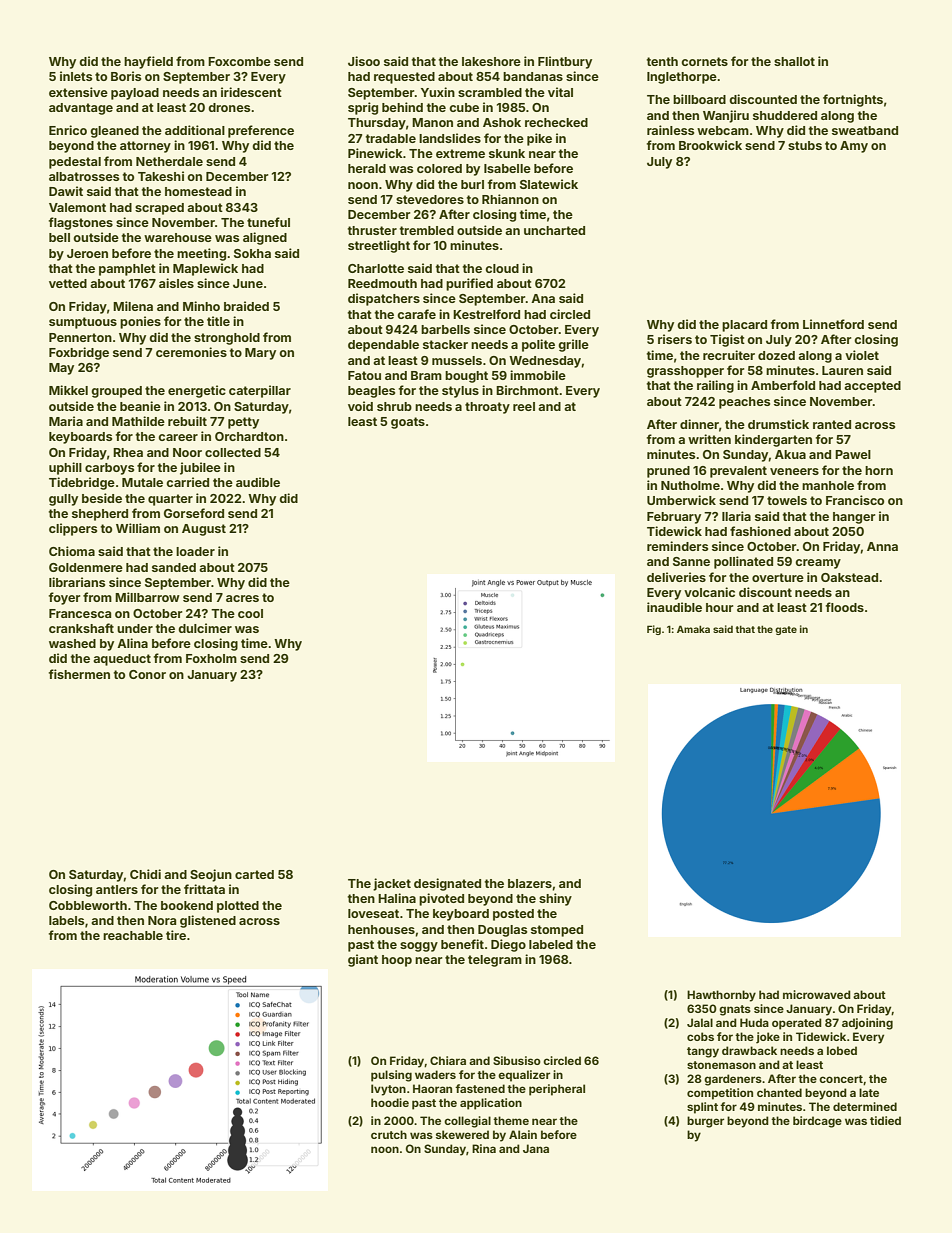  Describe the element at coordinates (786, 630) in the screenshot. I see `gate` at that location.
